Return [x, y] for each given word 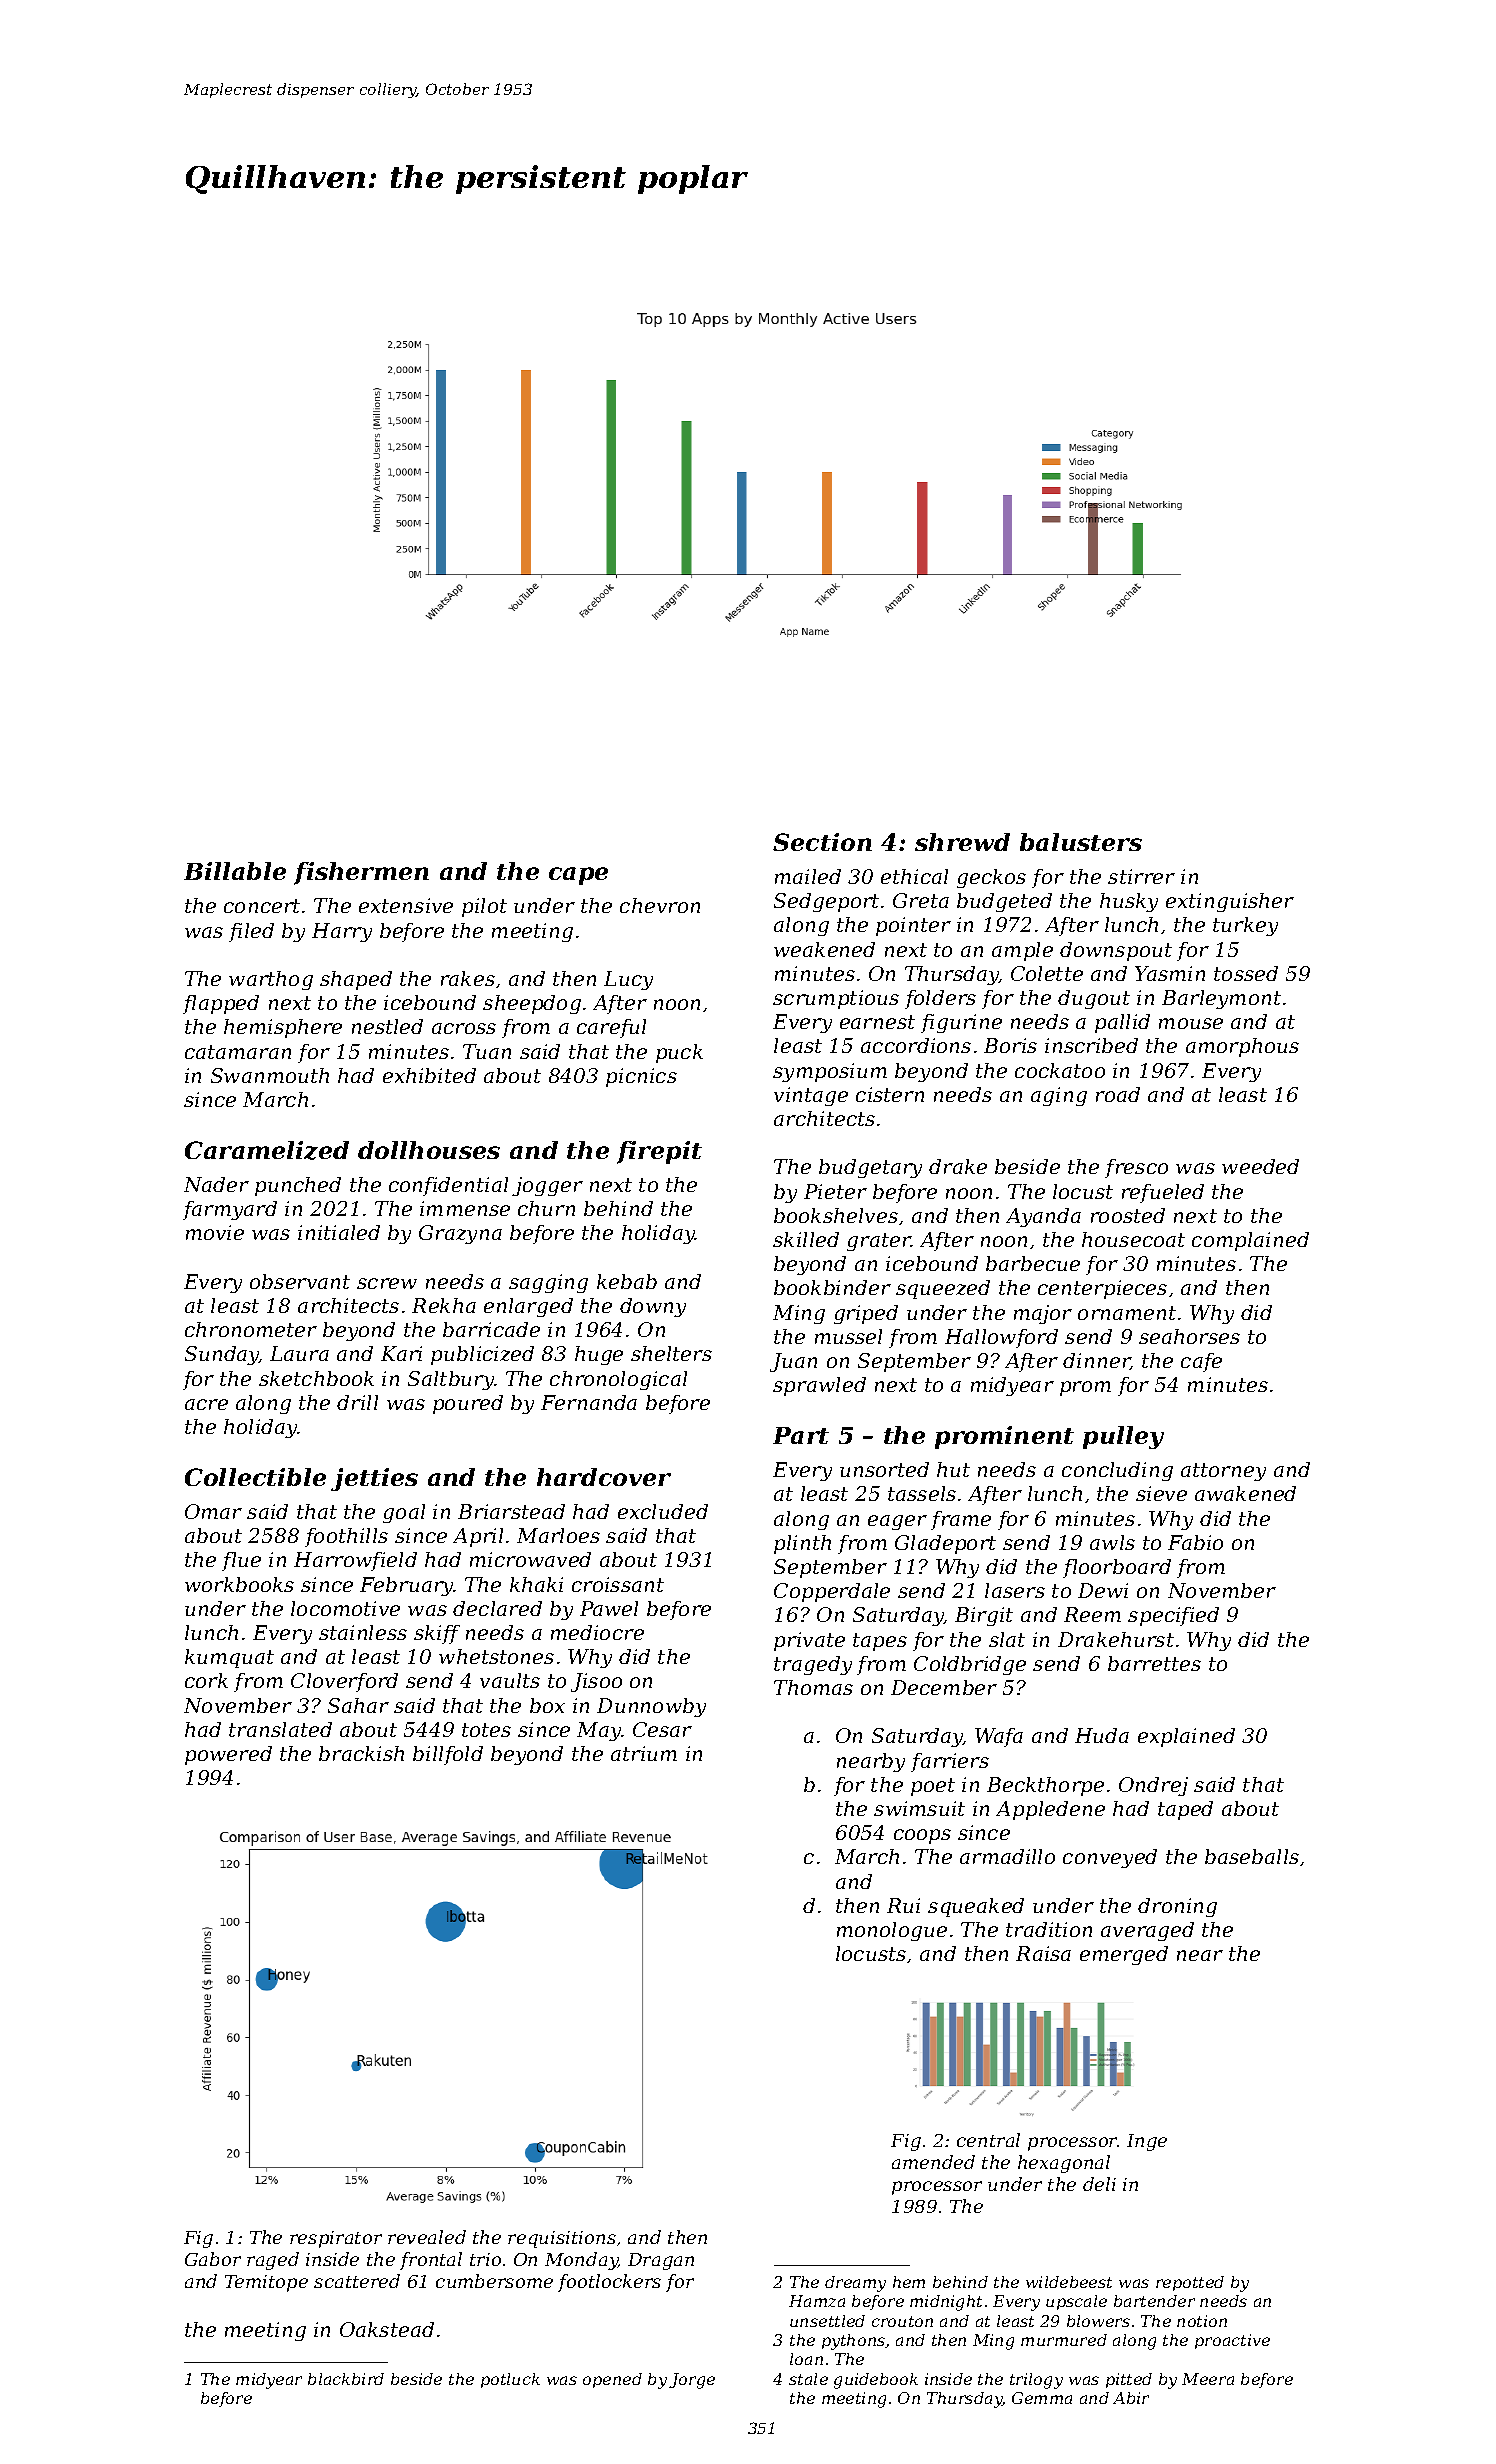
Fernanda [589, 1402]
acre [206, 1404]
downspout [1116, 951]
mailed [808, 876]
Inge [1147, 2142]
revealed [427, 2237]
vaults [510, 1680]
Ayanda [1043, 1217]
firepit [659, 1152]
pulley [1123, 1437]
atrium [644, 1753]
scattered [357, 2281]
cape [578, 876]
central [988, 2140]
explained [1186, 1737]
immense [465, 1208]
